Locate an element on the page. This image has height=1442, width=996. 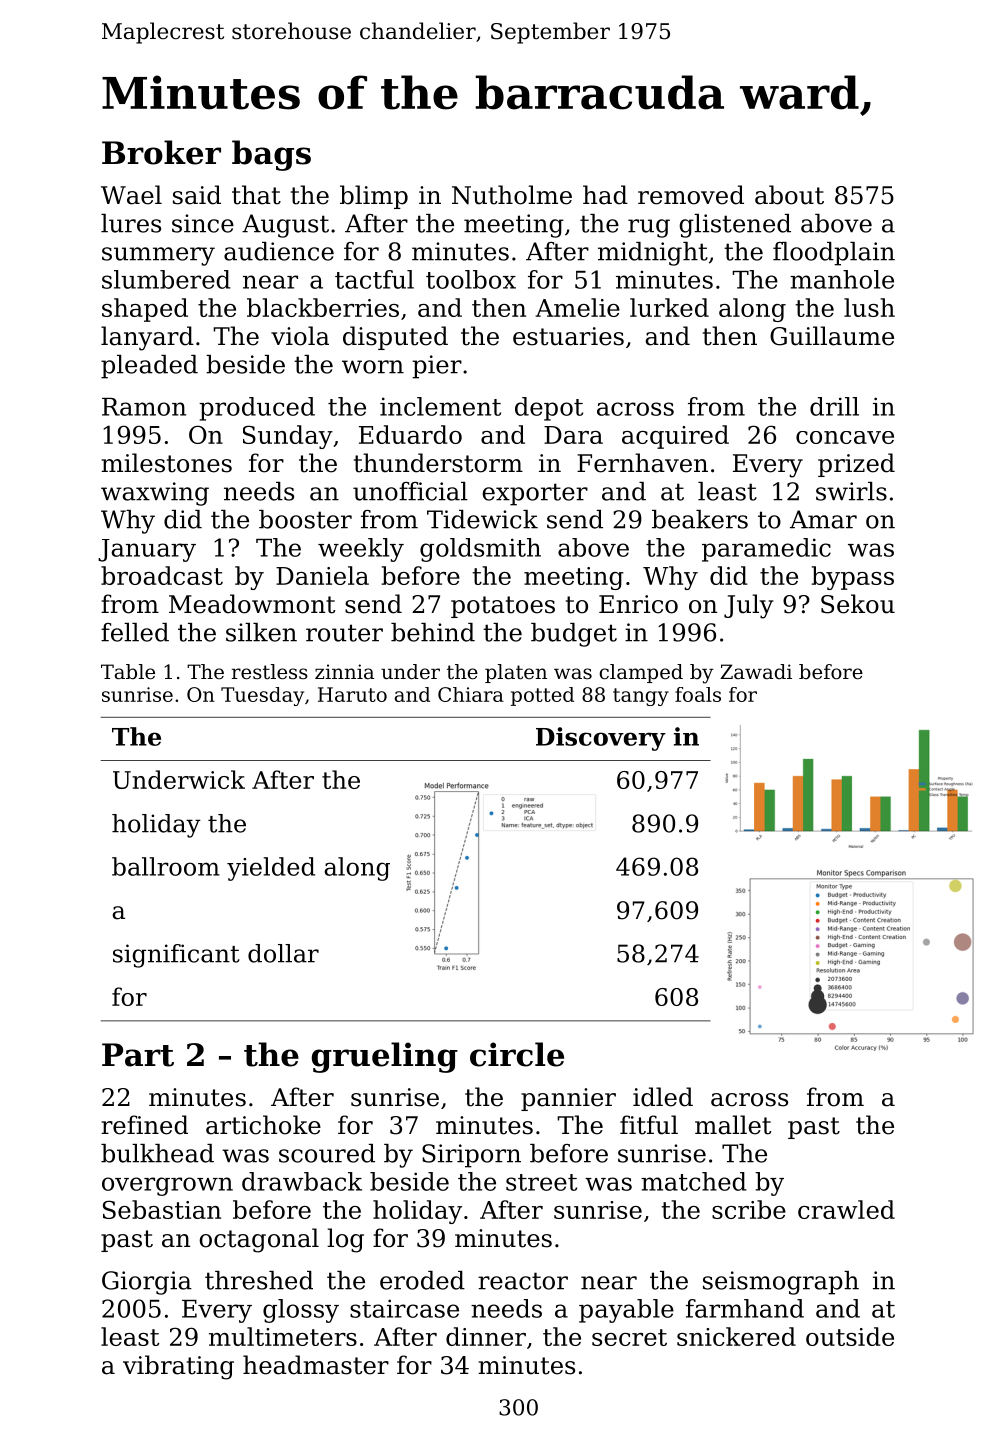
about is located at coordinates (789, 195).
